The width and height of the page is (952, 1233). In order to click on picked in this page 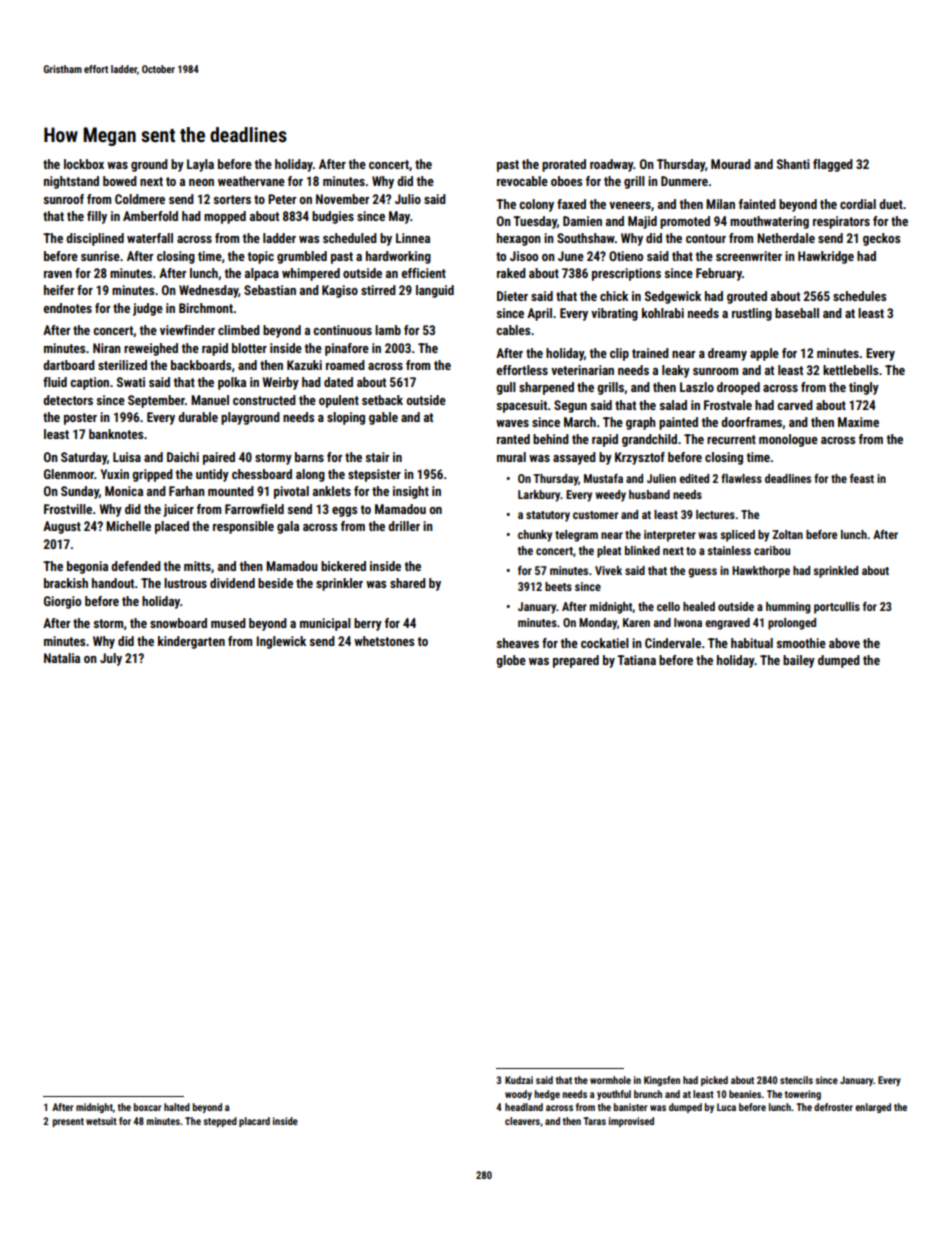, I will do `click(714, 1081)`.
